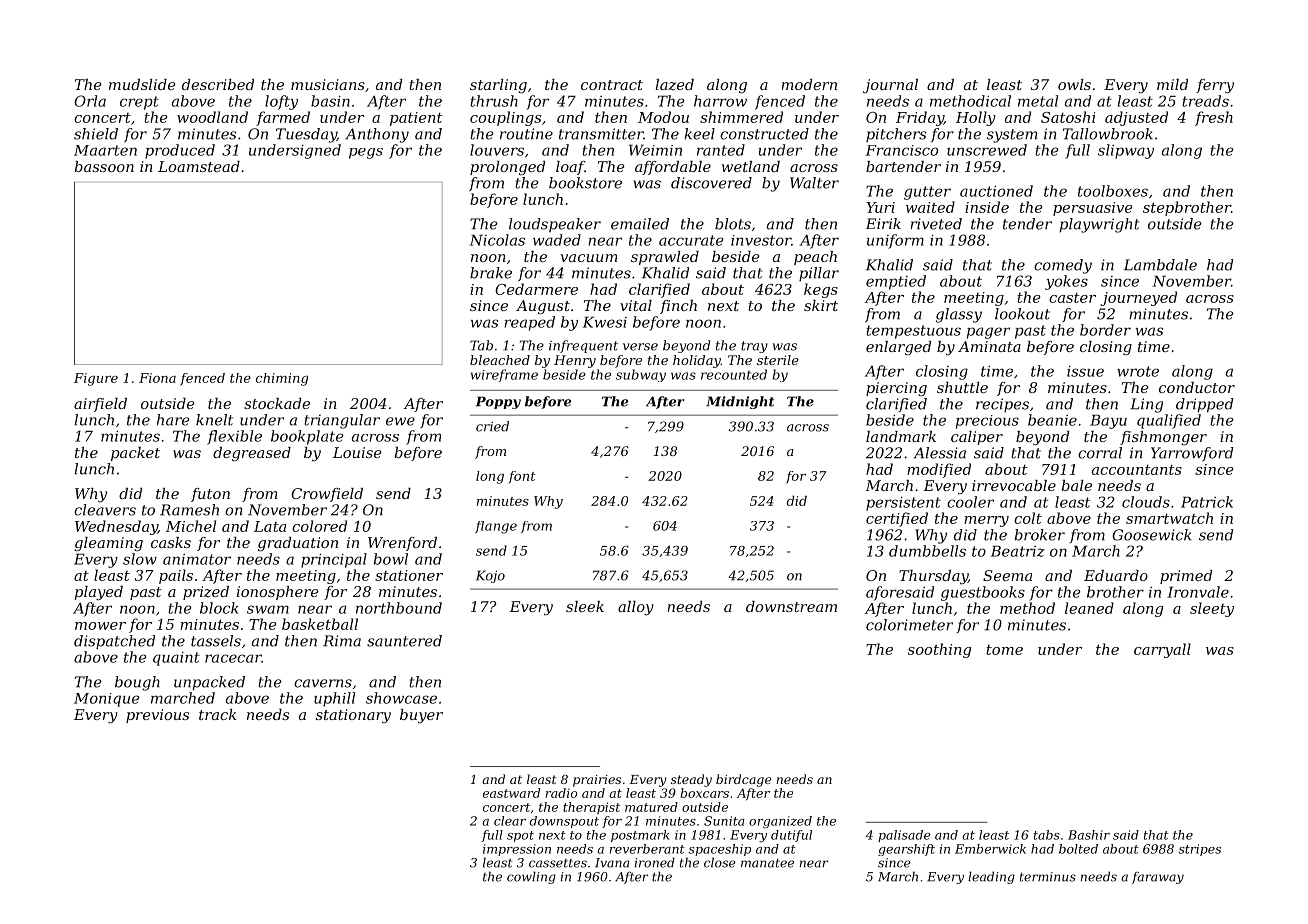 This screenshot has height=924, width=1308. I want to click on contract, so click(612, 85).
